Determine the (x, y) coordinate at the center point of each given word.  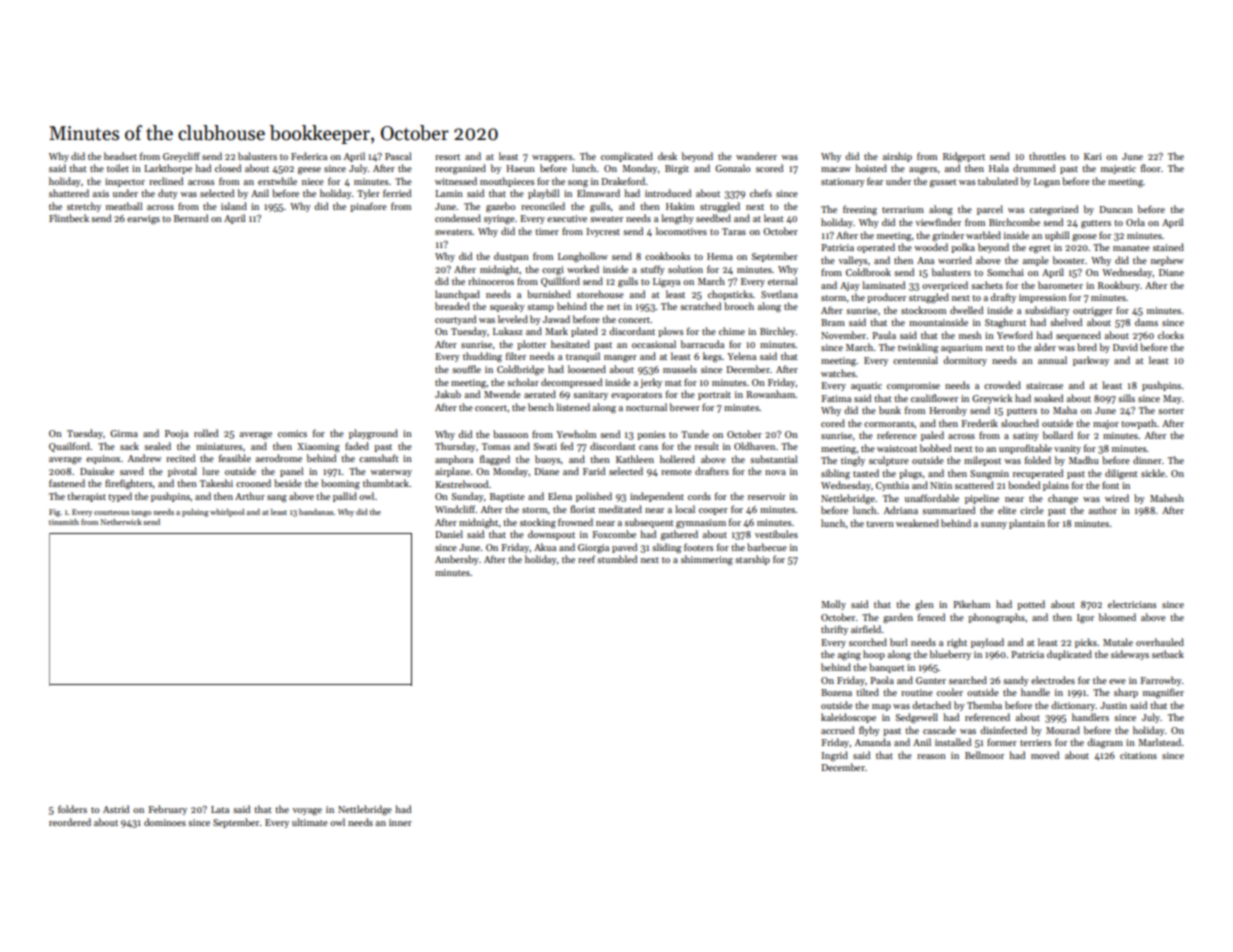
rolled (206, 433)
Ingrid (835, 756)
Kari (1093, 156)
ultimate (310, 822)
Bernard (191, 218)
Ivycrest (603, 232)
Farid (594, 471)
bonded (1024, 485)
